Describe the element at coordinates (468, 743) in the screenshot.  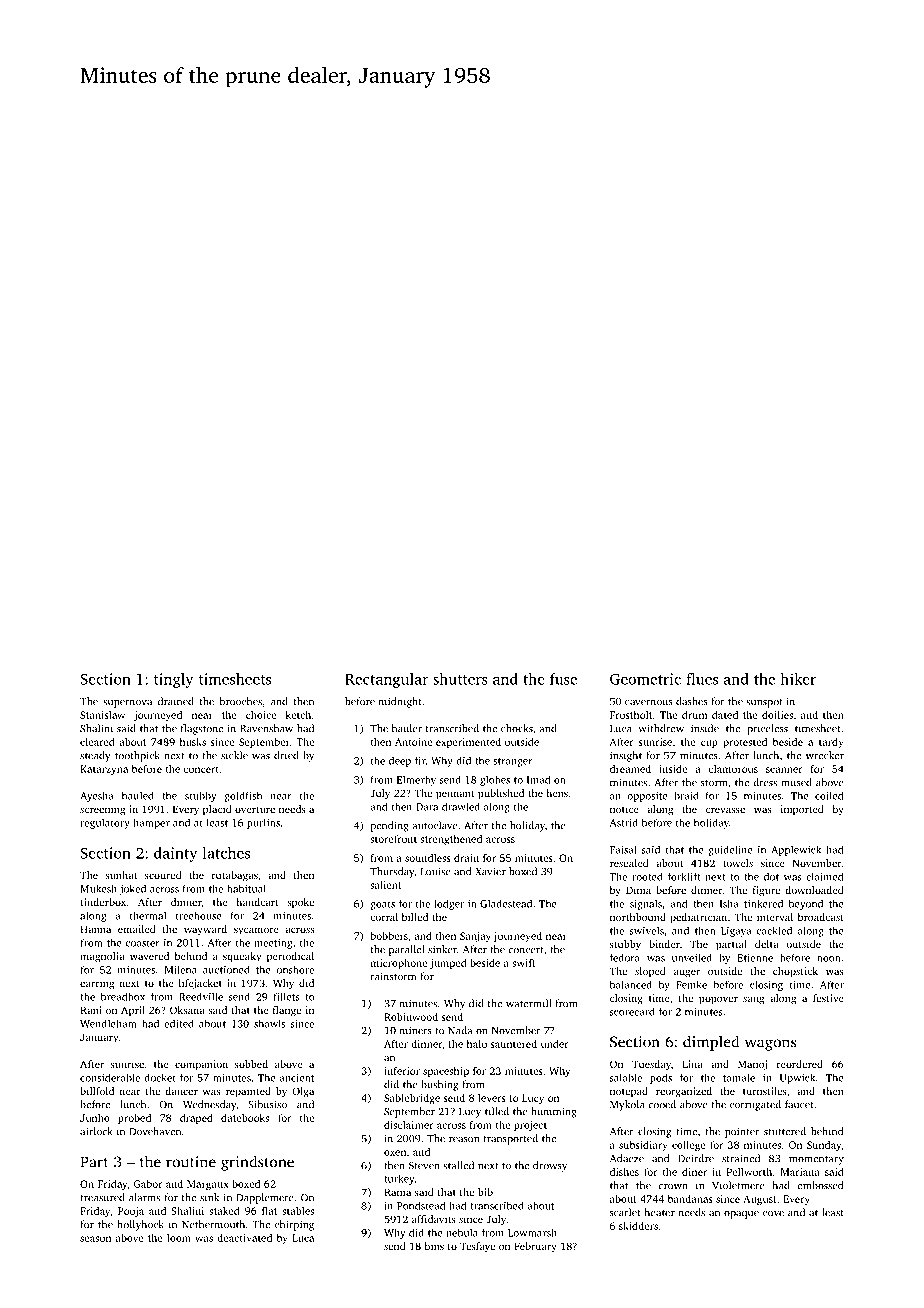
I see `experimented` at that location.
